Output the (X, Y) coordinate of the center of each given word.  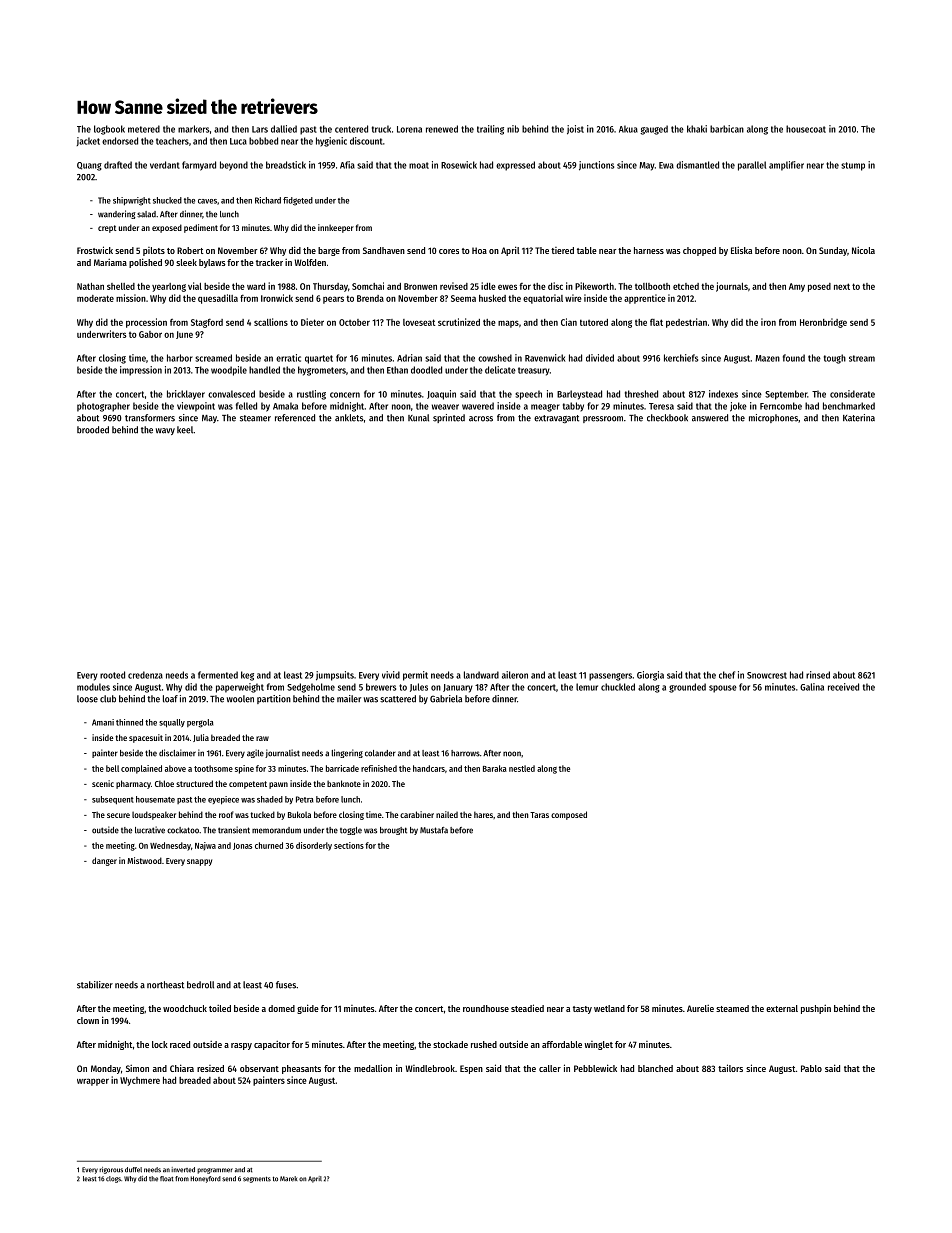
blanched (655, 1068)
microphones (773, 418)
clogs (113, 1179)
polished (145, 263)
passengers (610, 677)
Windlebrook (430, 1068)
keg (247, 676)
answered (710, 418)
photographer (103, 407)
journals (732, 287)
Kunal (418, 418)
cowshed (495, 358)
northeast (165, 985)
